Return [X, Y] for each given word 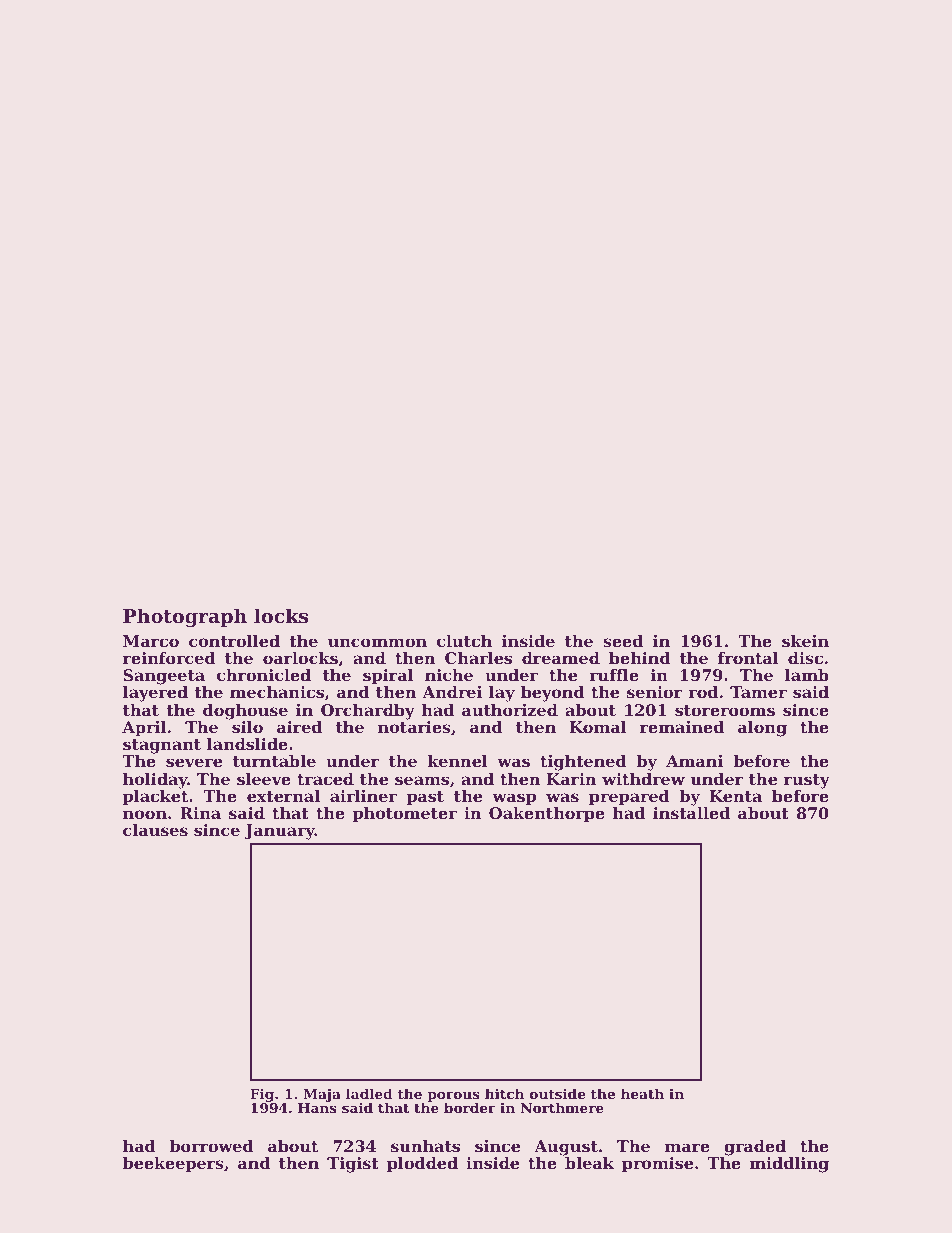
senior [655, 692]
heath [642, 1093]
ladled [369, 1093]
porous [453, 1097]
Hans [317, 1108]
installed [691, 813]
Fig [262, 1095]
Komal [598, 727]
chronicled [264, 675]
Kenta [736, 796]
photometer [405, 815]
